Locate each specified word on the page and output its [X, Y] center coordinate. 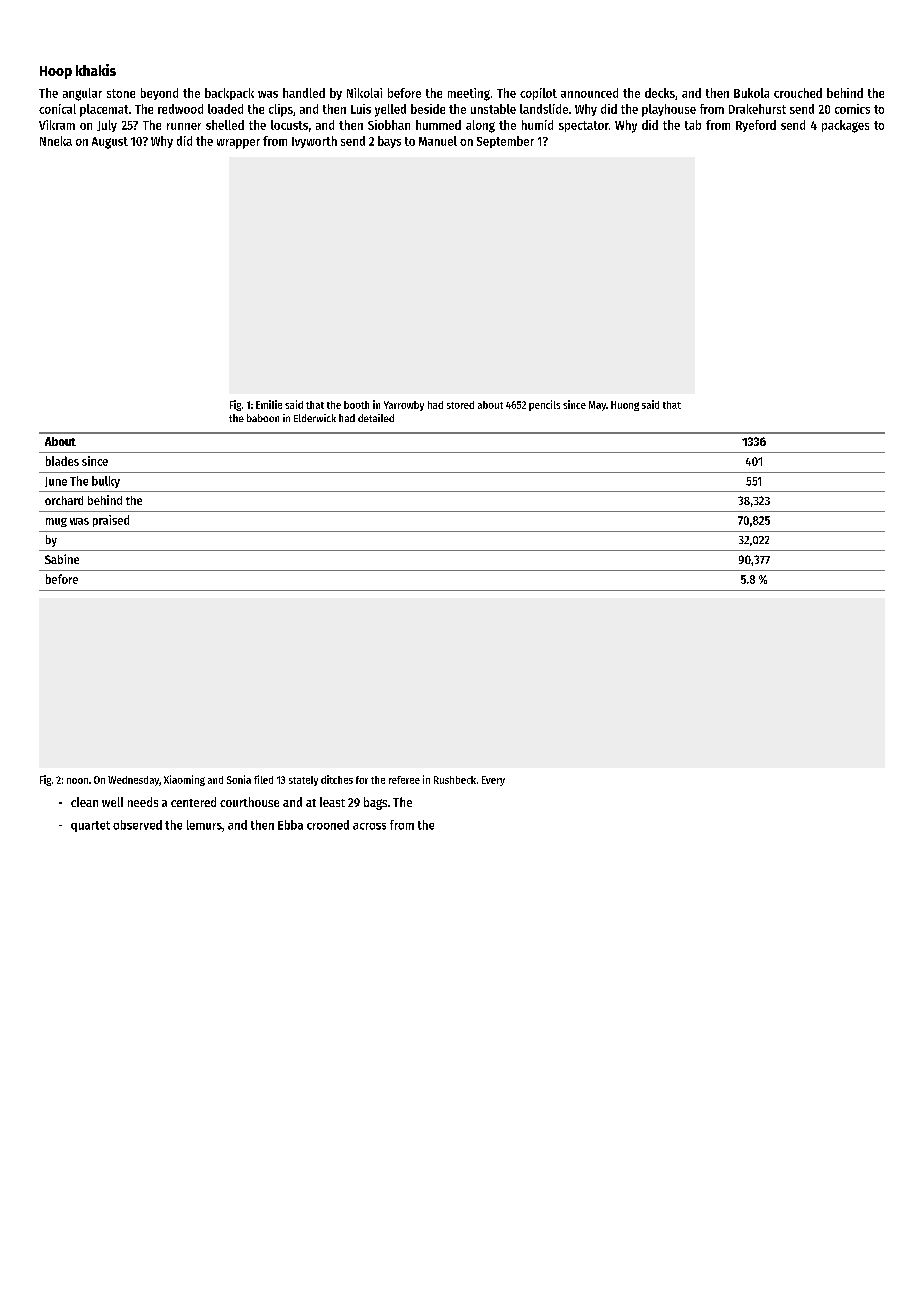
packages [845, 126]
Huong [625, 406]
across [369, 826]
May [597, 406]
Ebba [290, 825]
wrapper [238, 144]
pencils [544, 405]
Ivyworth [314, 142]
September [505, 142]
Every [493, 781]
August [110, 143]
